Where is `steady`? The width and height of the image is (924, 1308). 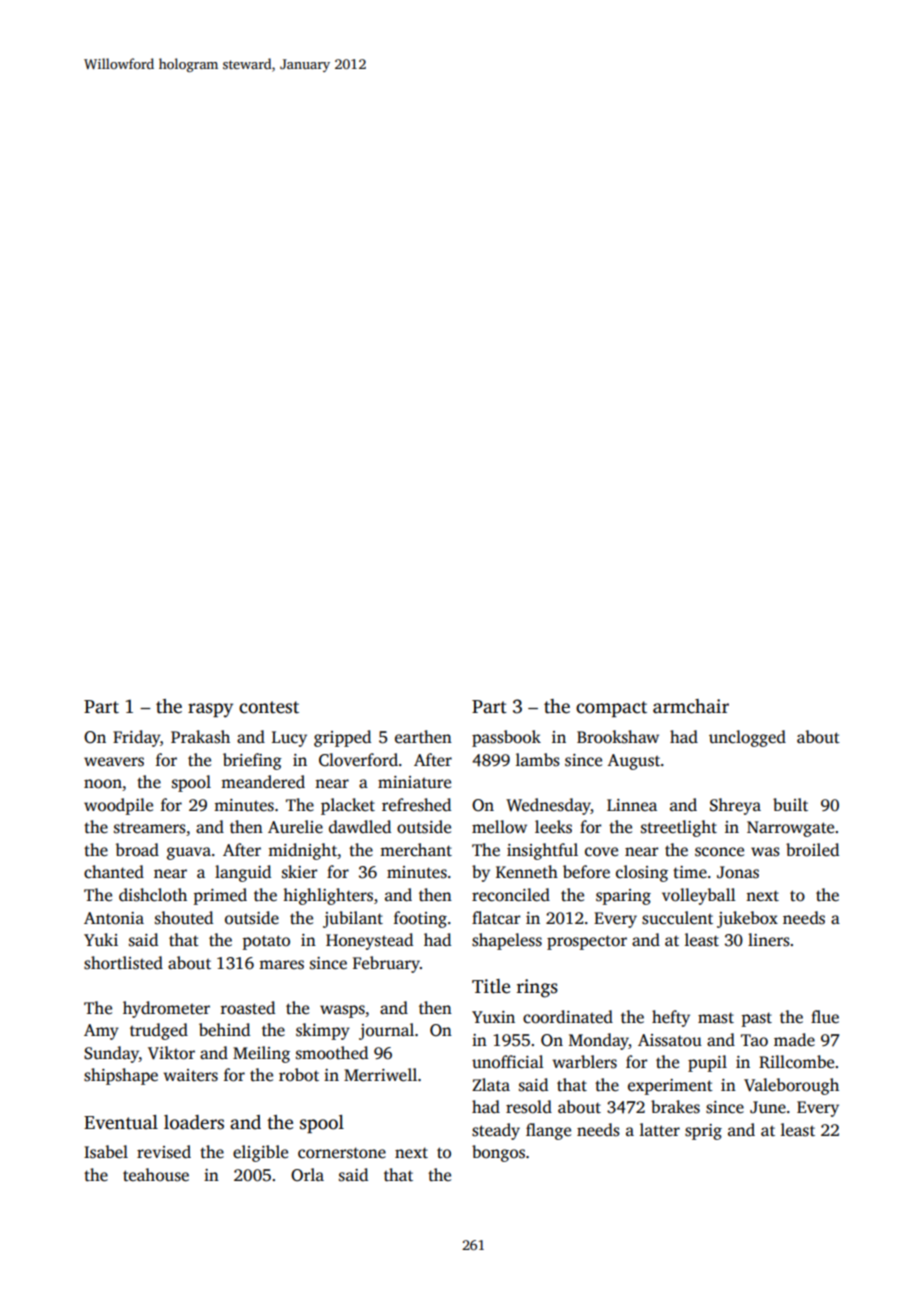 steady is located at coordinates (496, 1131).
